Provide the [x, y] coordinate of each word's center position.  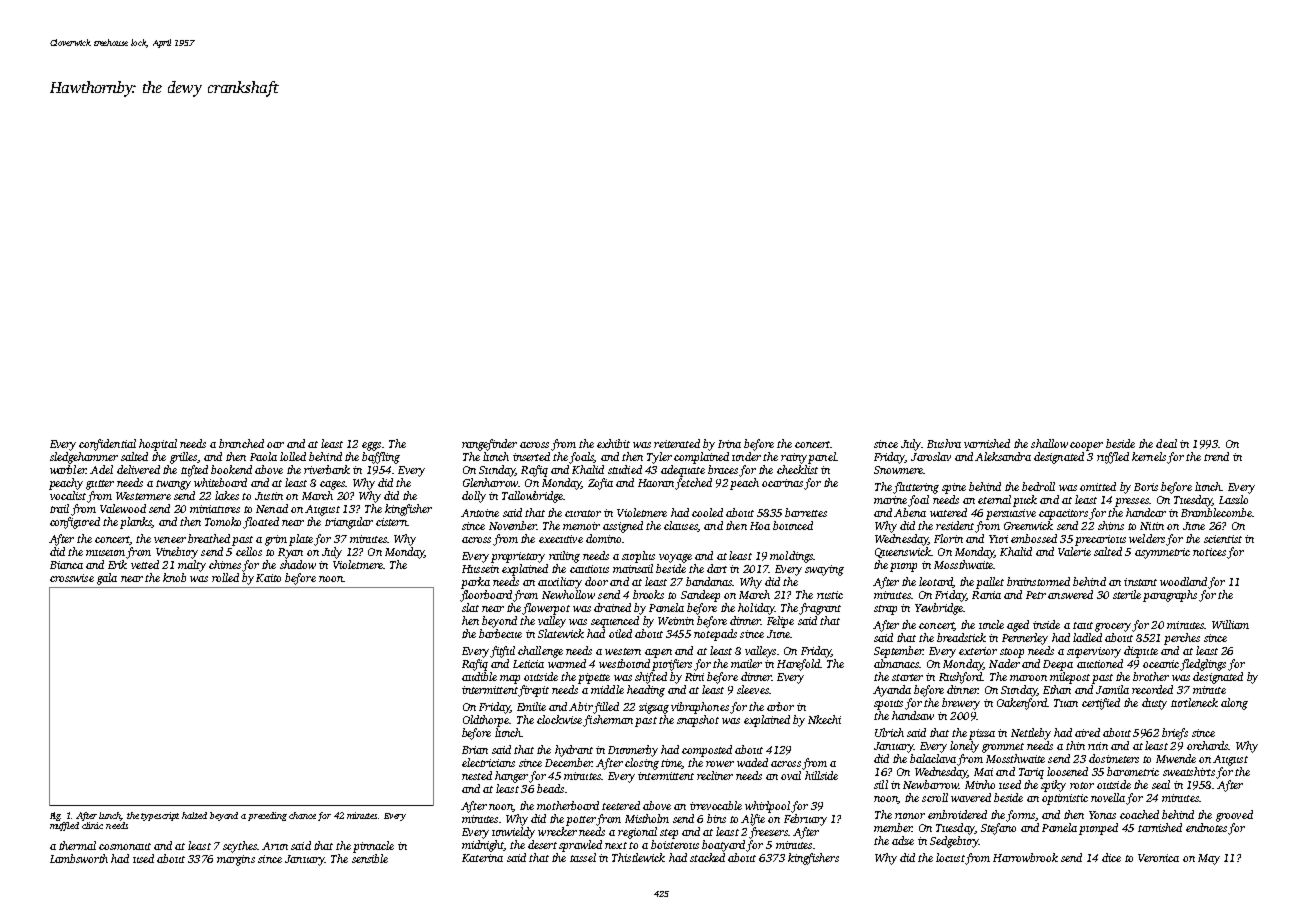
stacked [707, 857]
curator [583, 513]
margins [236, 860]
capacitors [1063, 514]
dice [1111, 857]
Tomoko [223, 521]
